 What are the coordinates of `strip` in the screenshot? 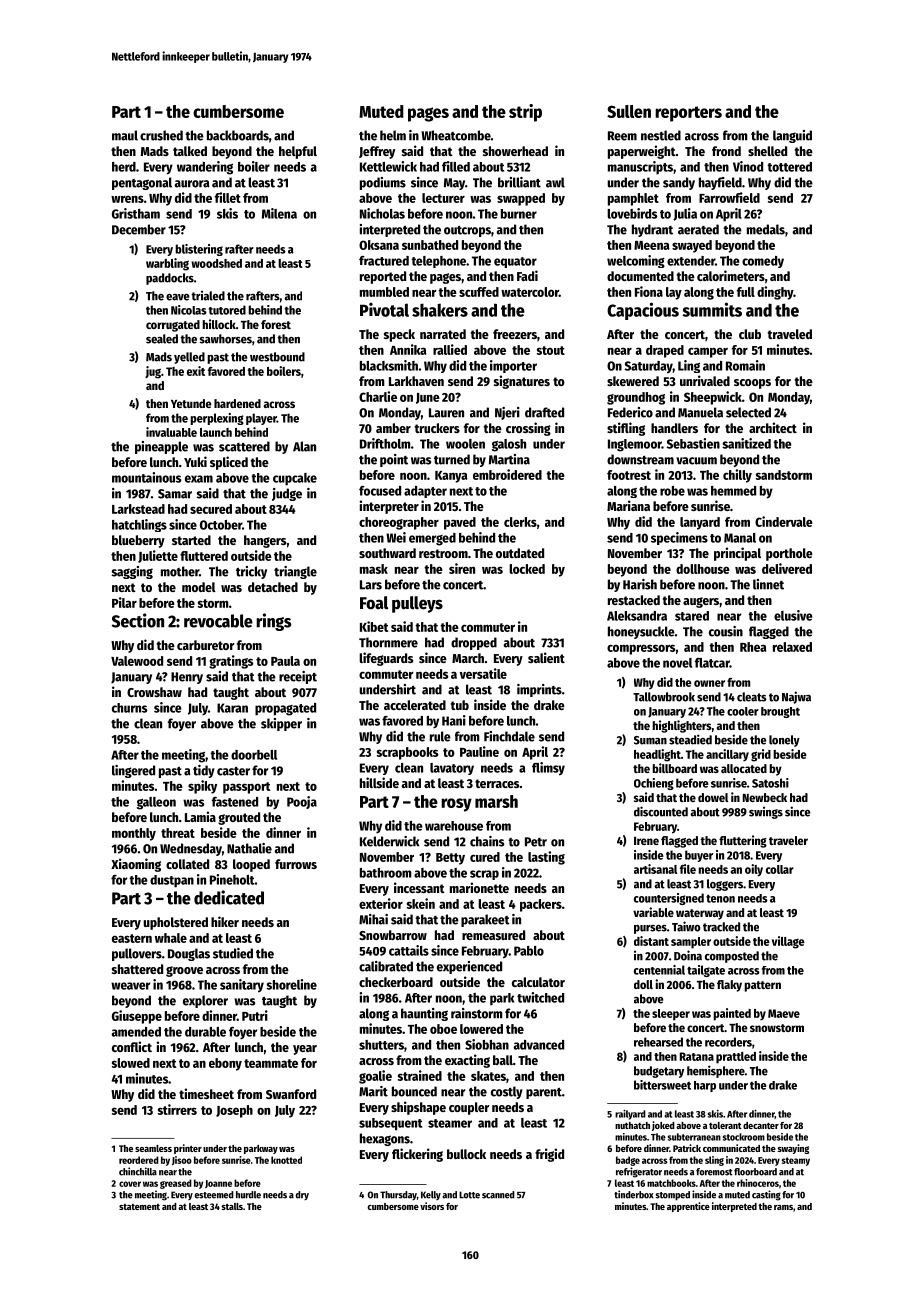 It's located at (525, 113).
